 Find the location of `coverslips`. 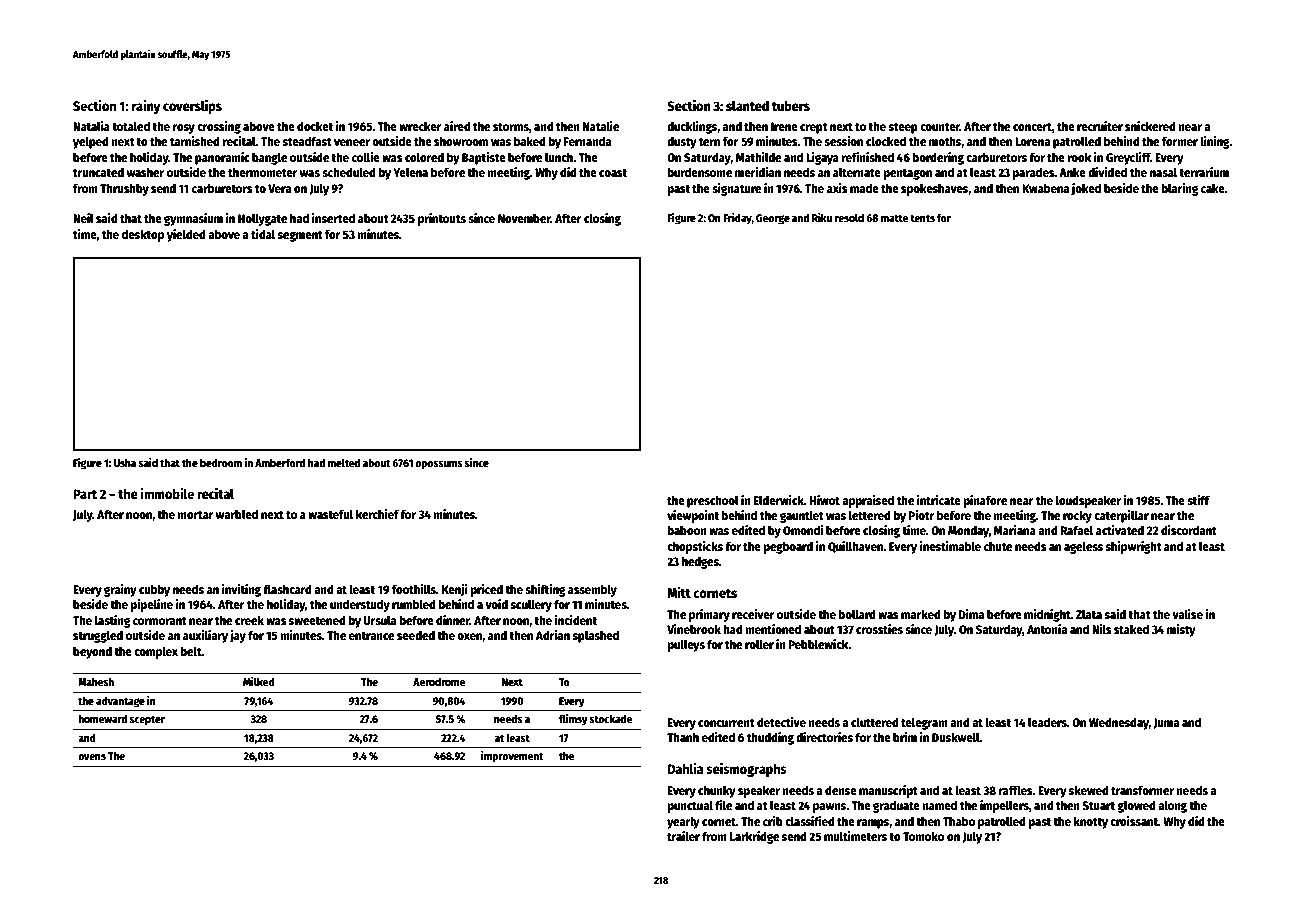

coverslips is located at coordinates (192, 107).
